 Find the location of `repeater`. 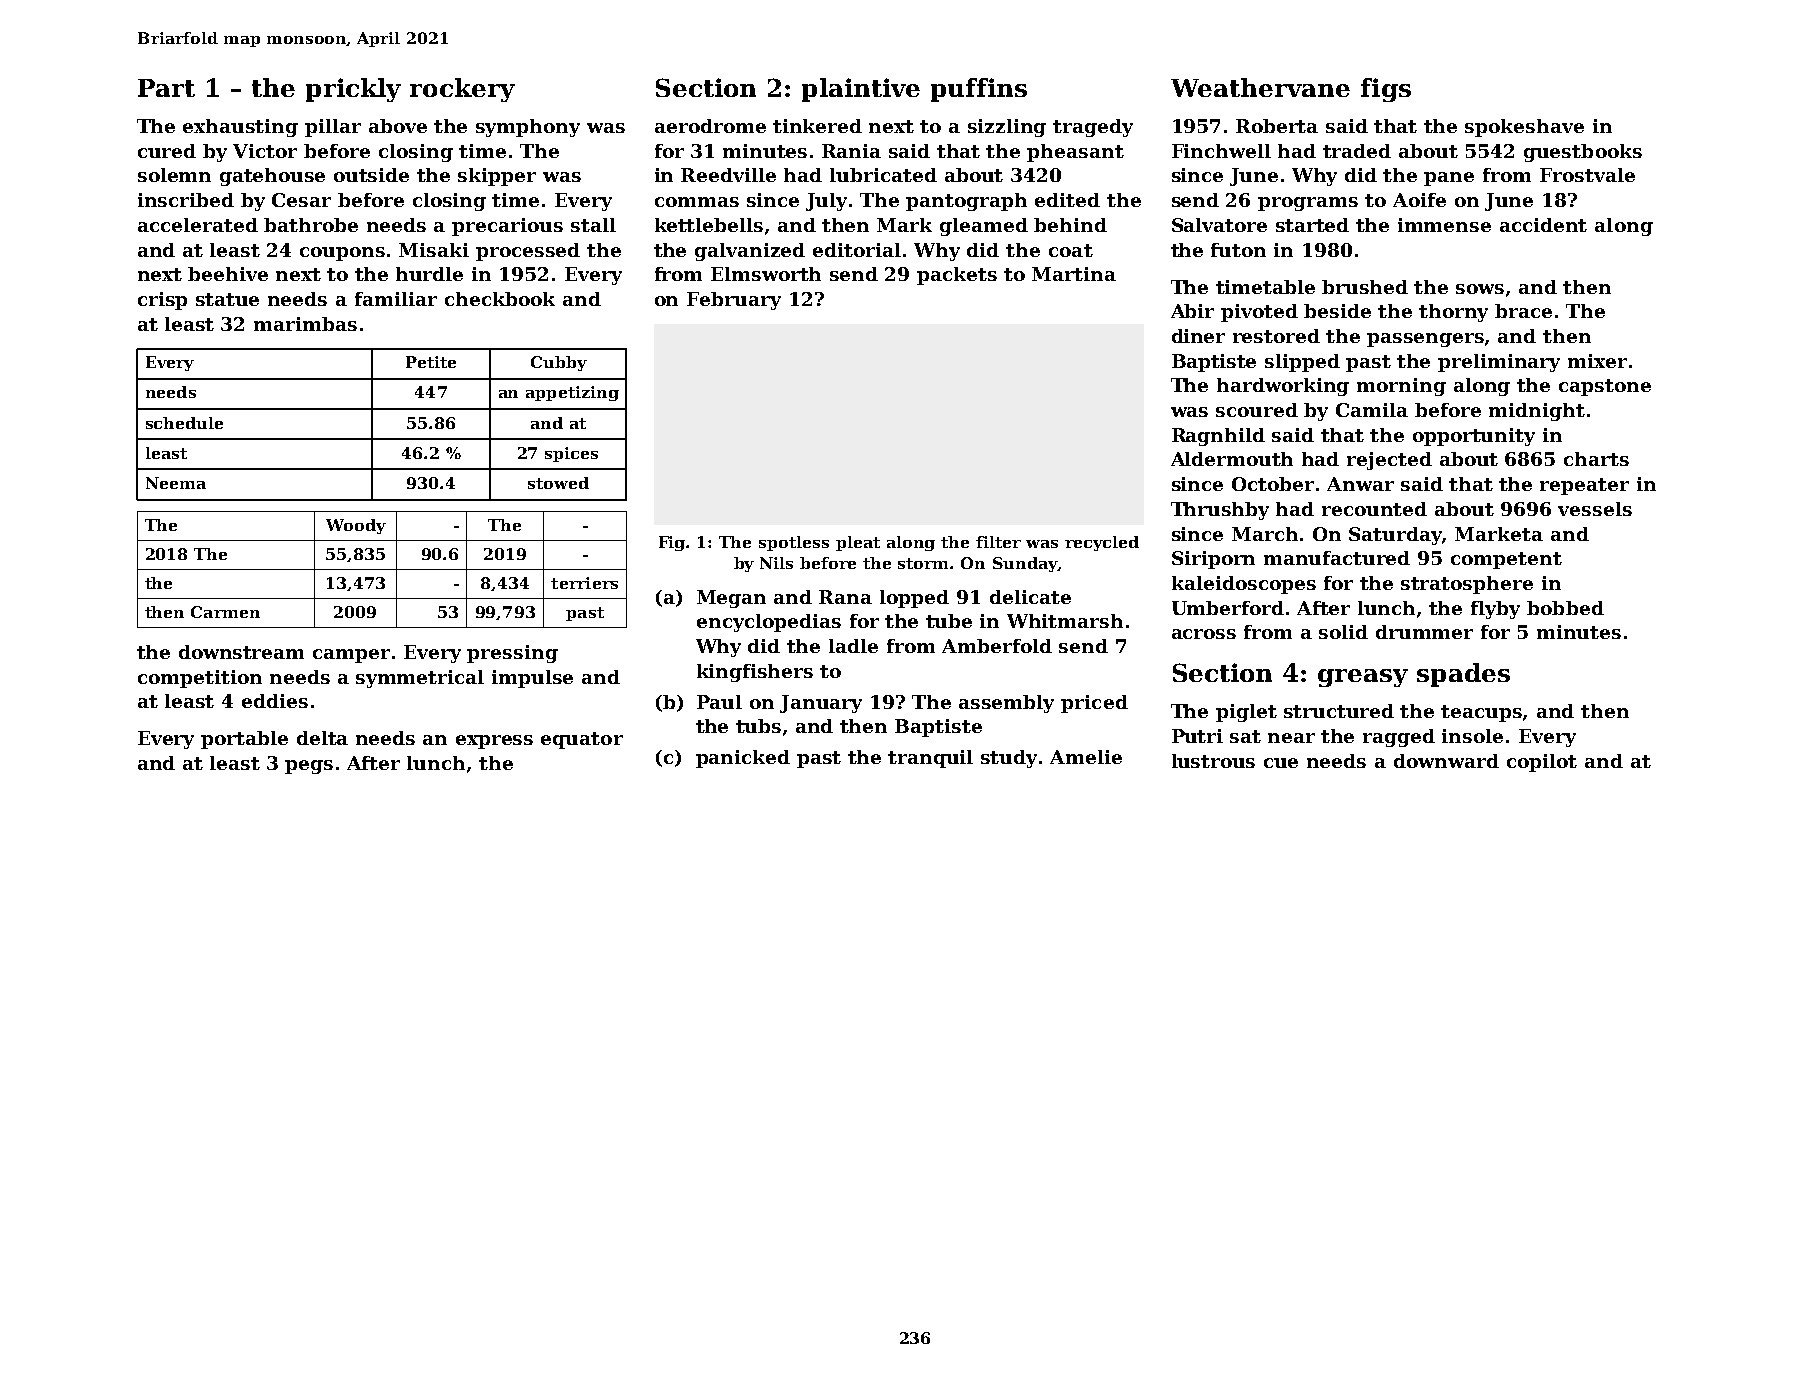

repeater is located at coordinates (1584, 486).
